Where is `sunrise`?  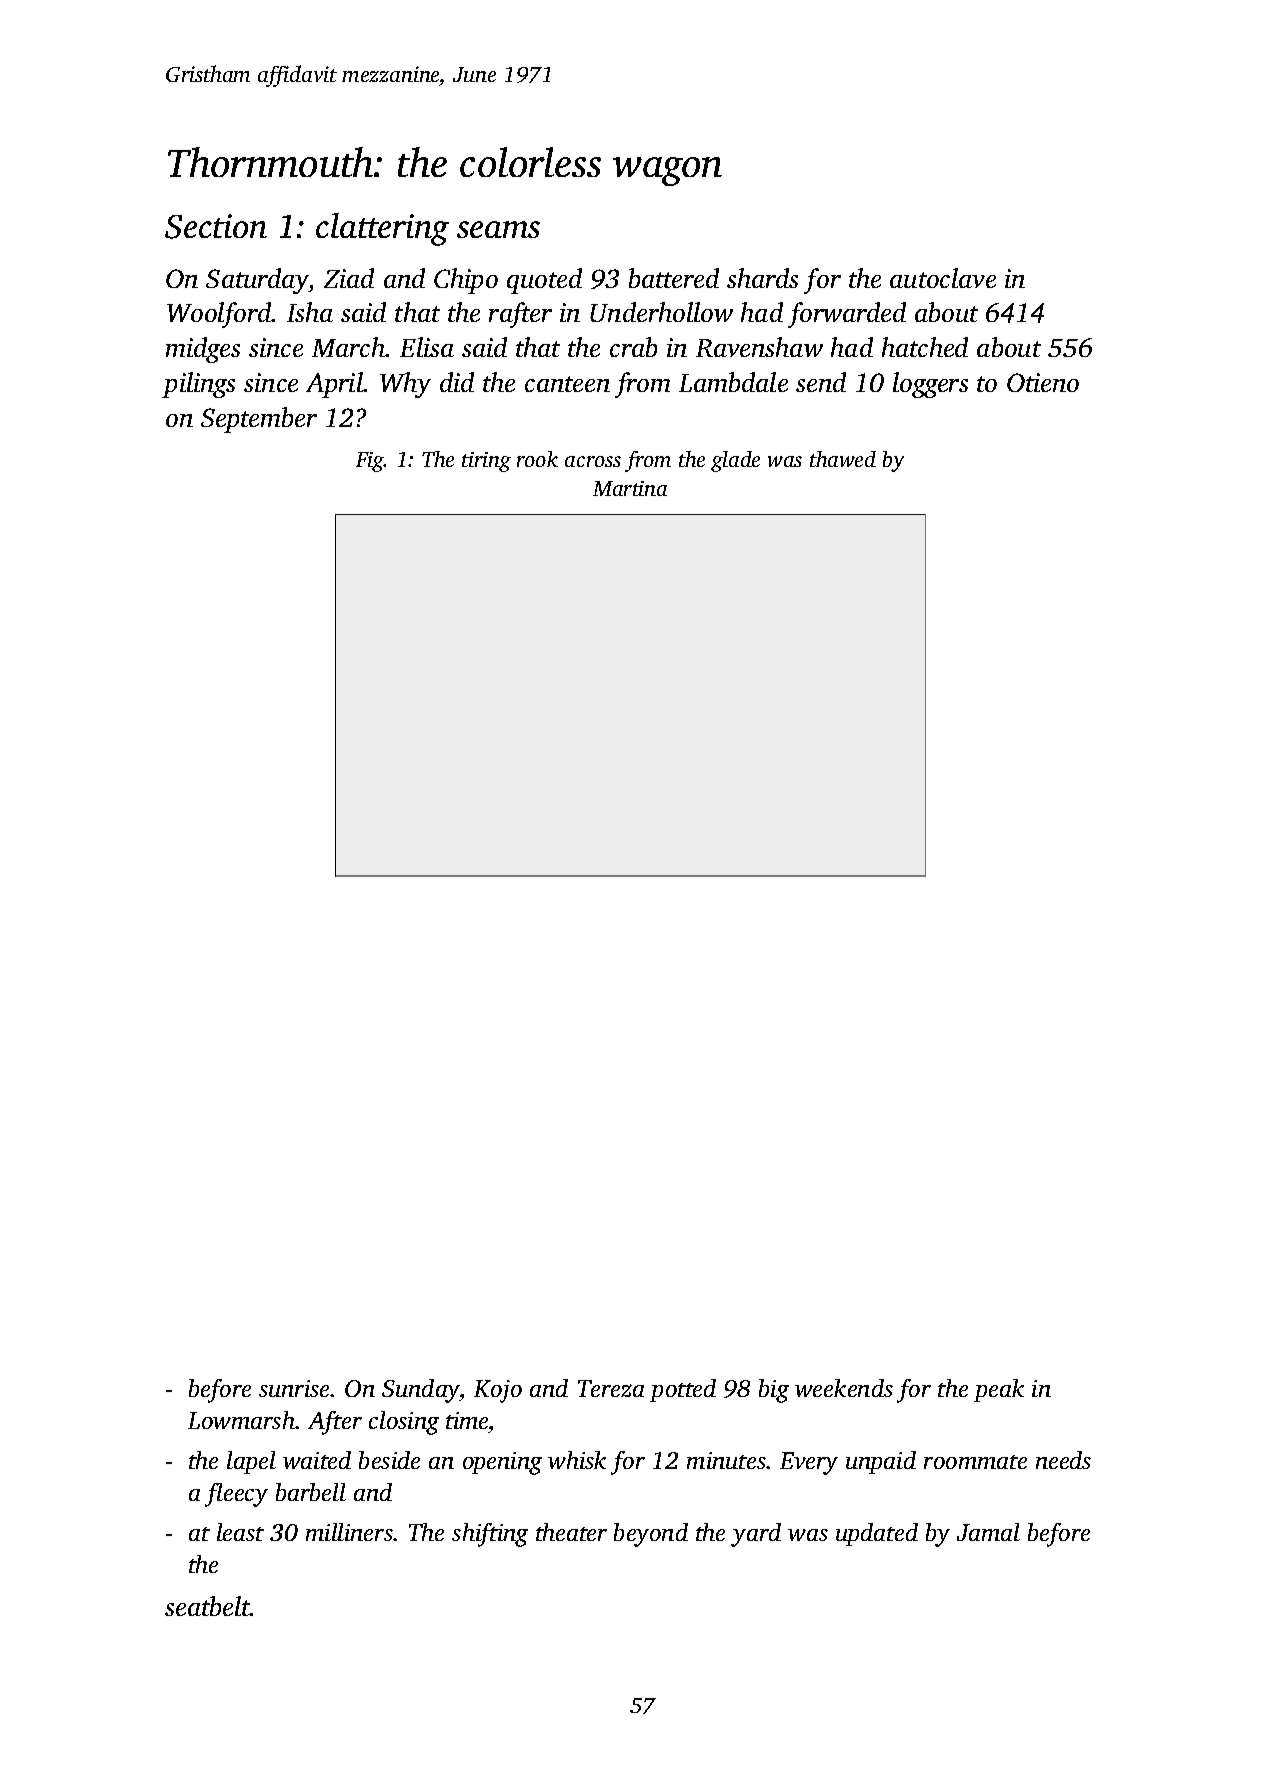 sunrise is located at coordinates (295, 1388).
